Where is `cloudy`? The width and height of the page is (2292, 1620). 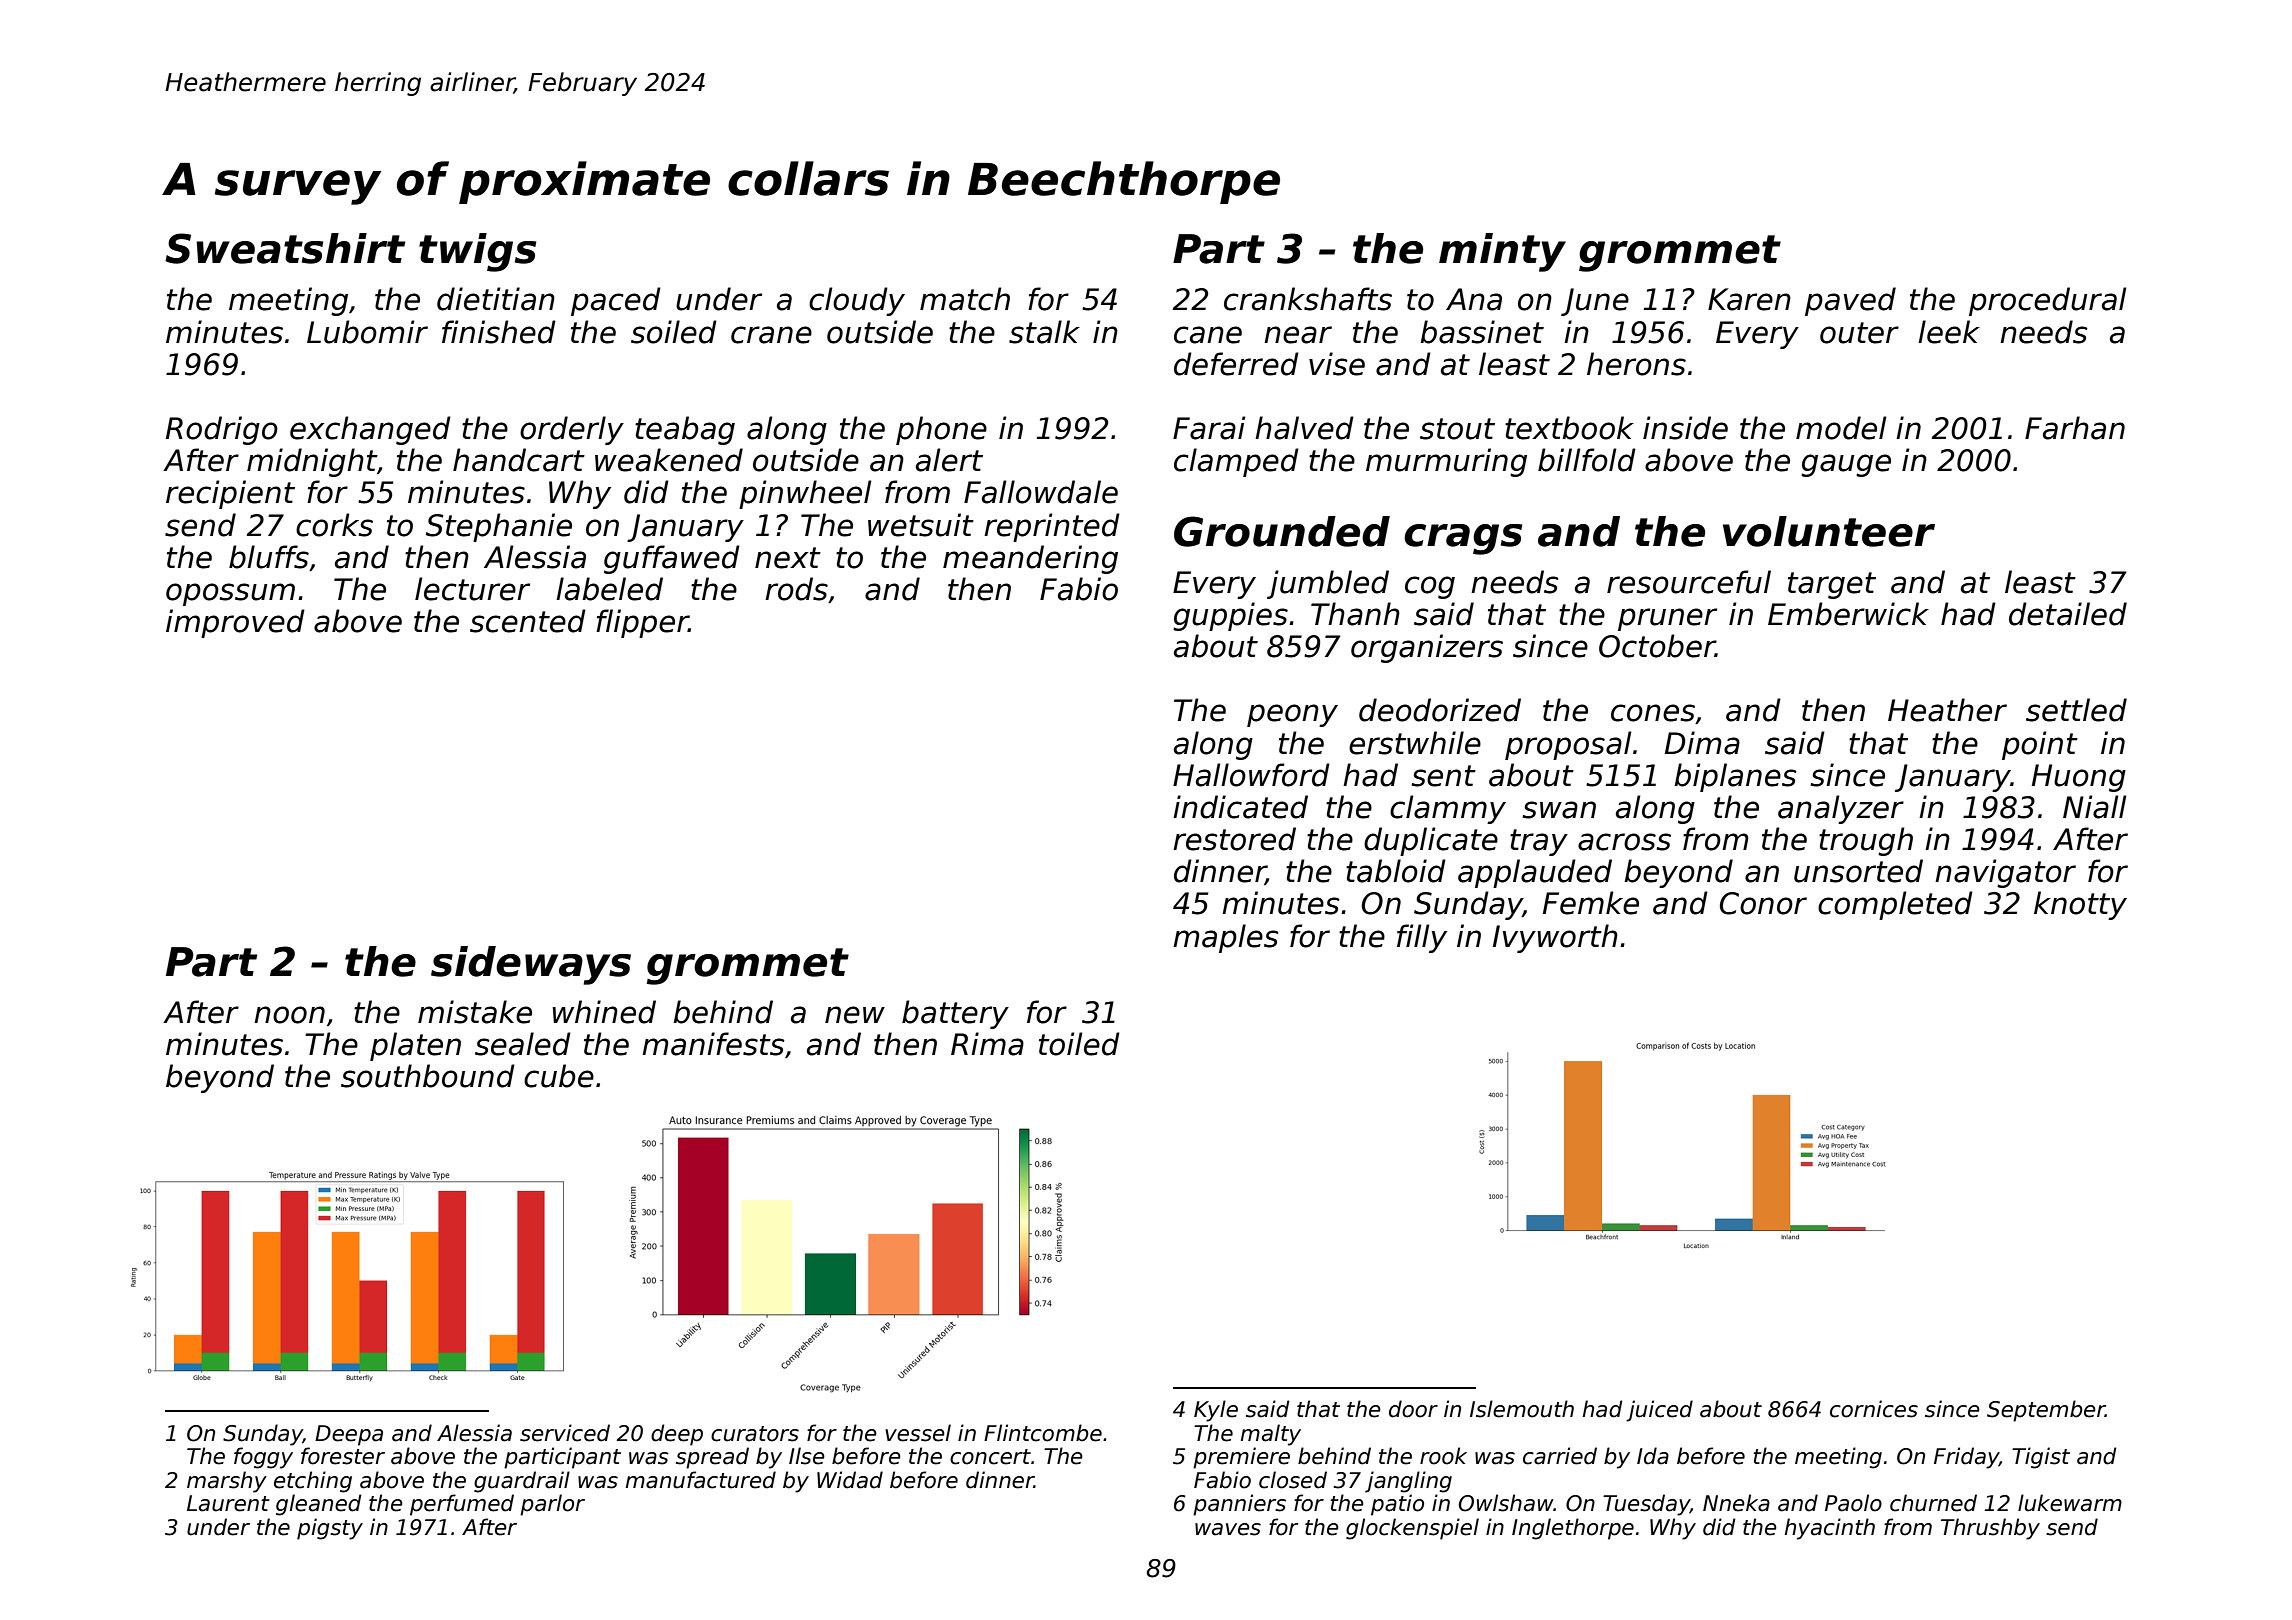 cloudy is located at coordinates (857, 301).
